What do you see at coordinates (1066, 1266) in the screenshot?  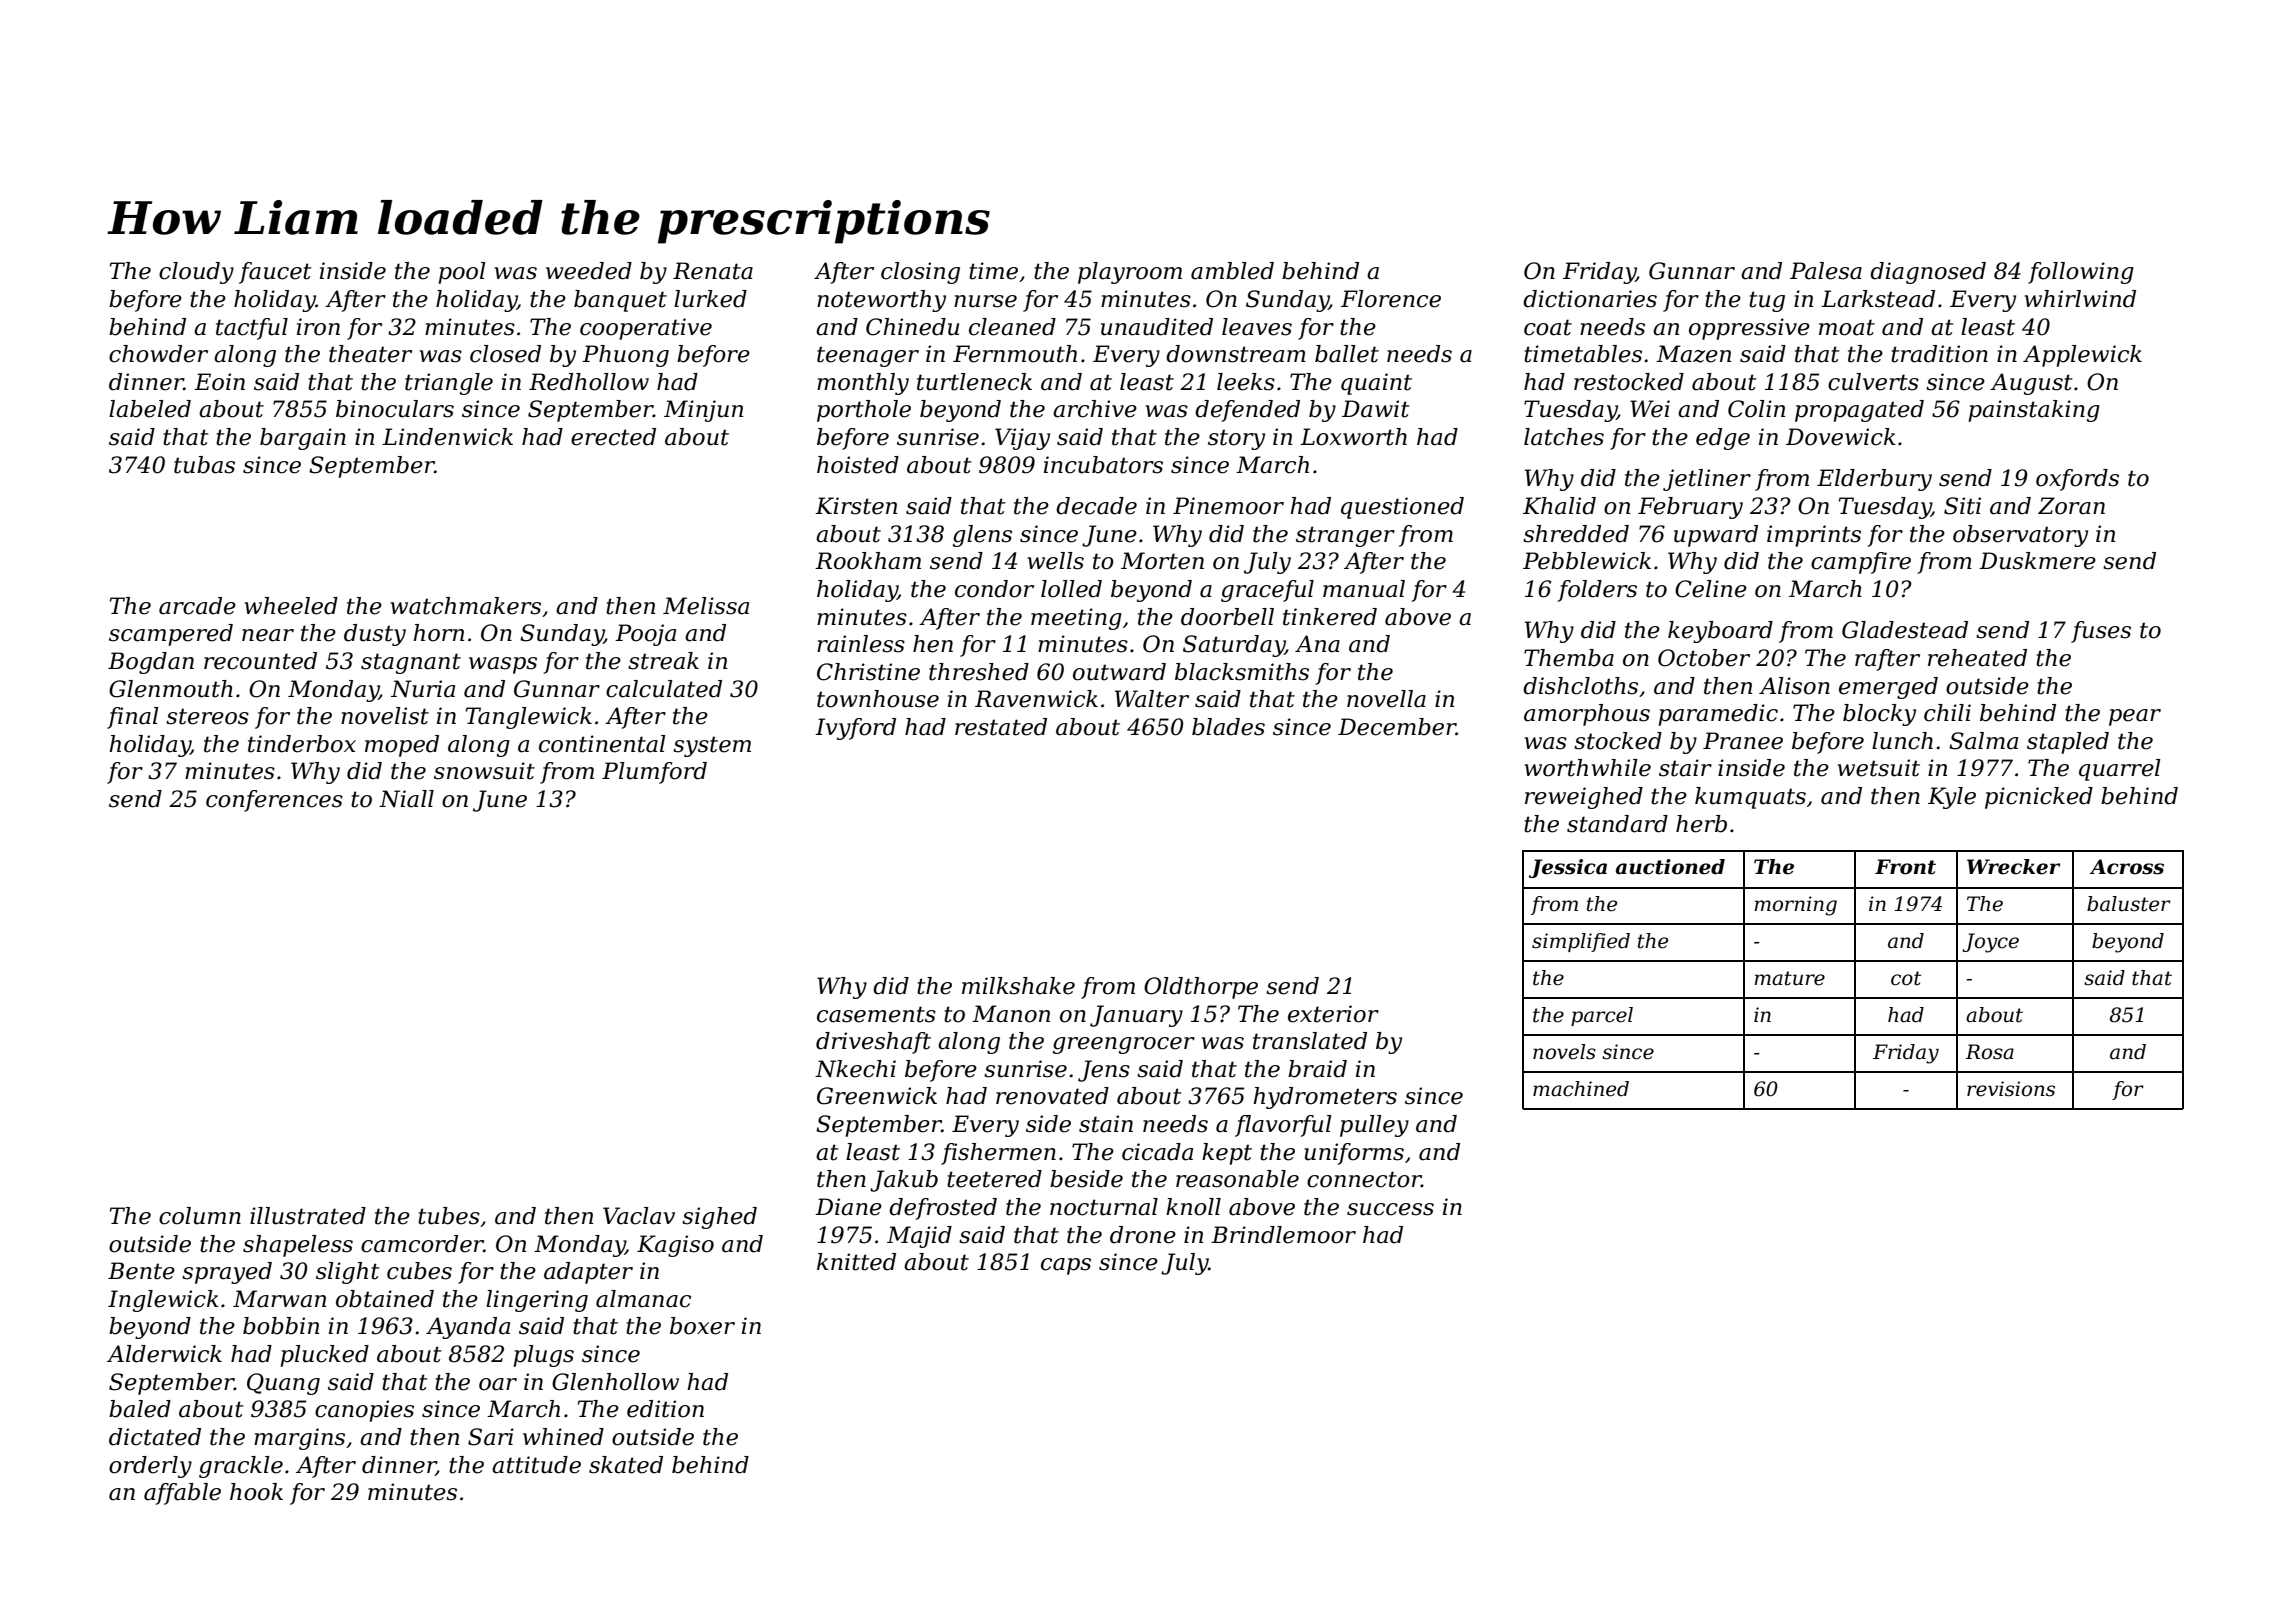 I see `caps` at bounding box center [1066, 1266].
